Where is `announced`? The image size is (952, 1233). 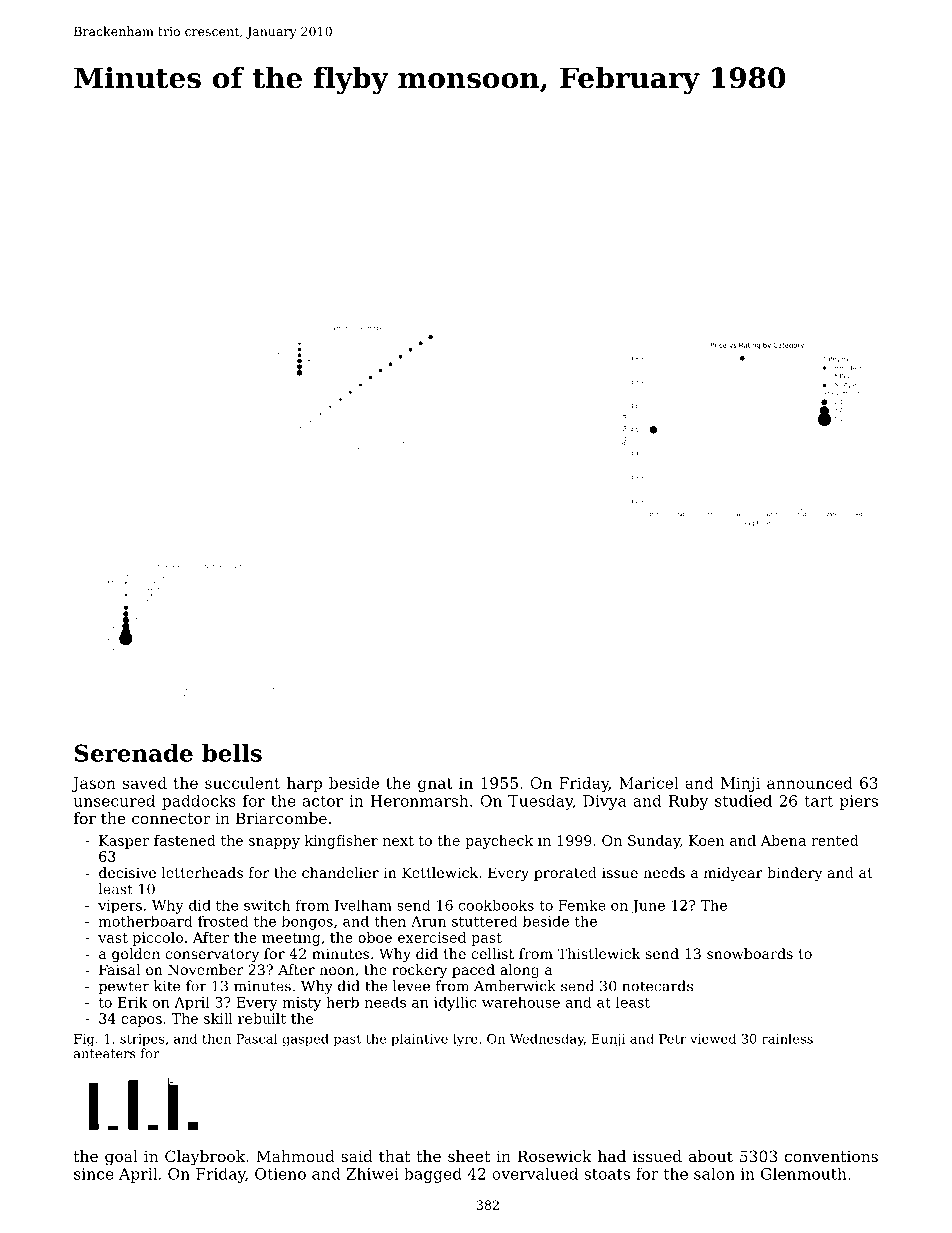 announced is located at coordinates (810, 783).
